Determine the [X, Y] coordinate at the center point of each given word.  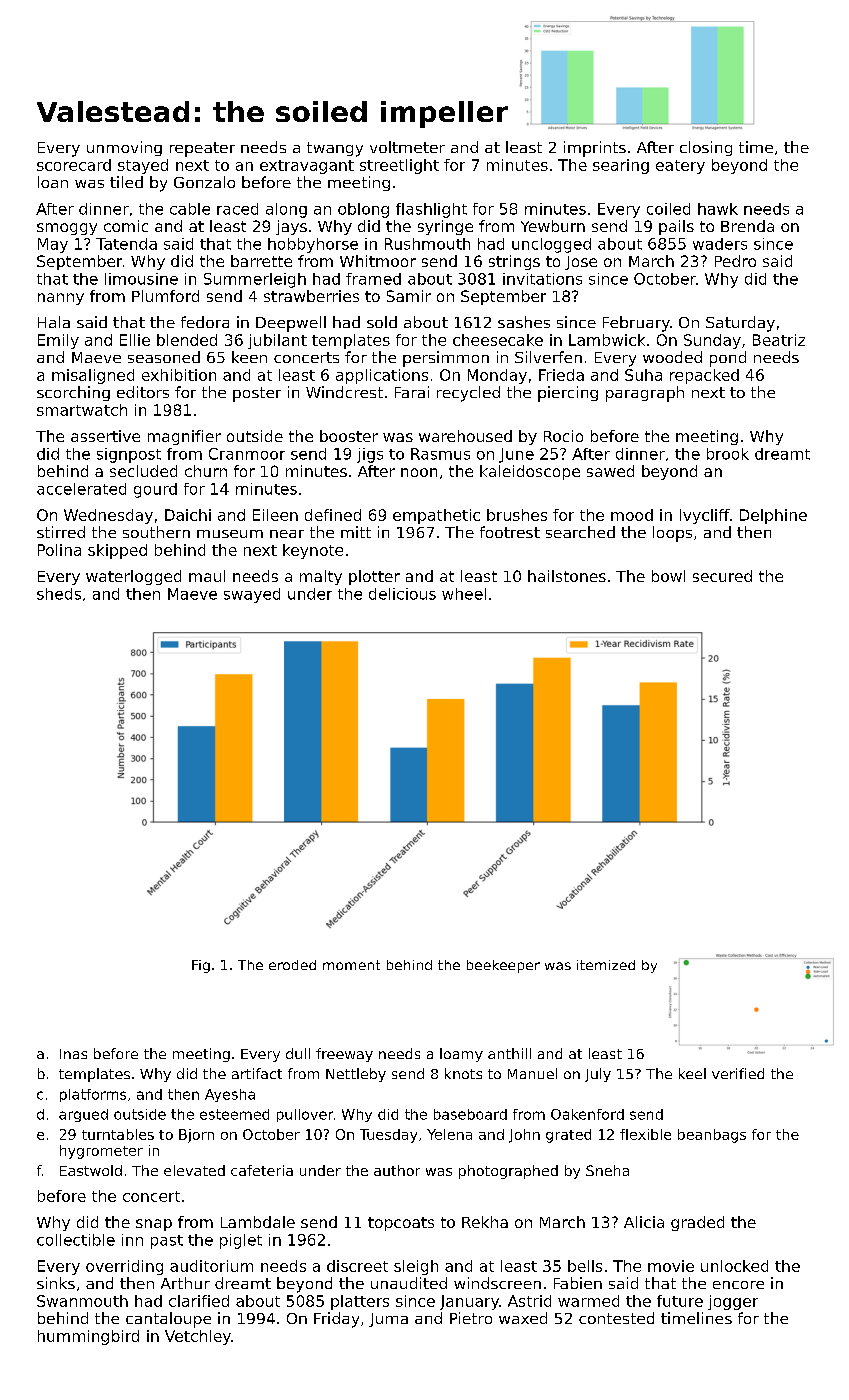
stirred [61, 532]
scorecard [74, 165]
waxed [523, 1318]
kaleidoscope [530, 472]
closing [706, 148]
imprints [595, 149]
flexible [645, 1134]
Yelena [449, 1134]
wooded [672, 357]
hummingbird [88, 1337]
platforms [93, 1095]
